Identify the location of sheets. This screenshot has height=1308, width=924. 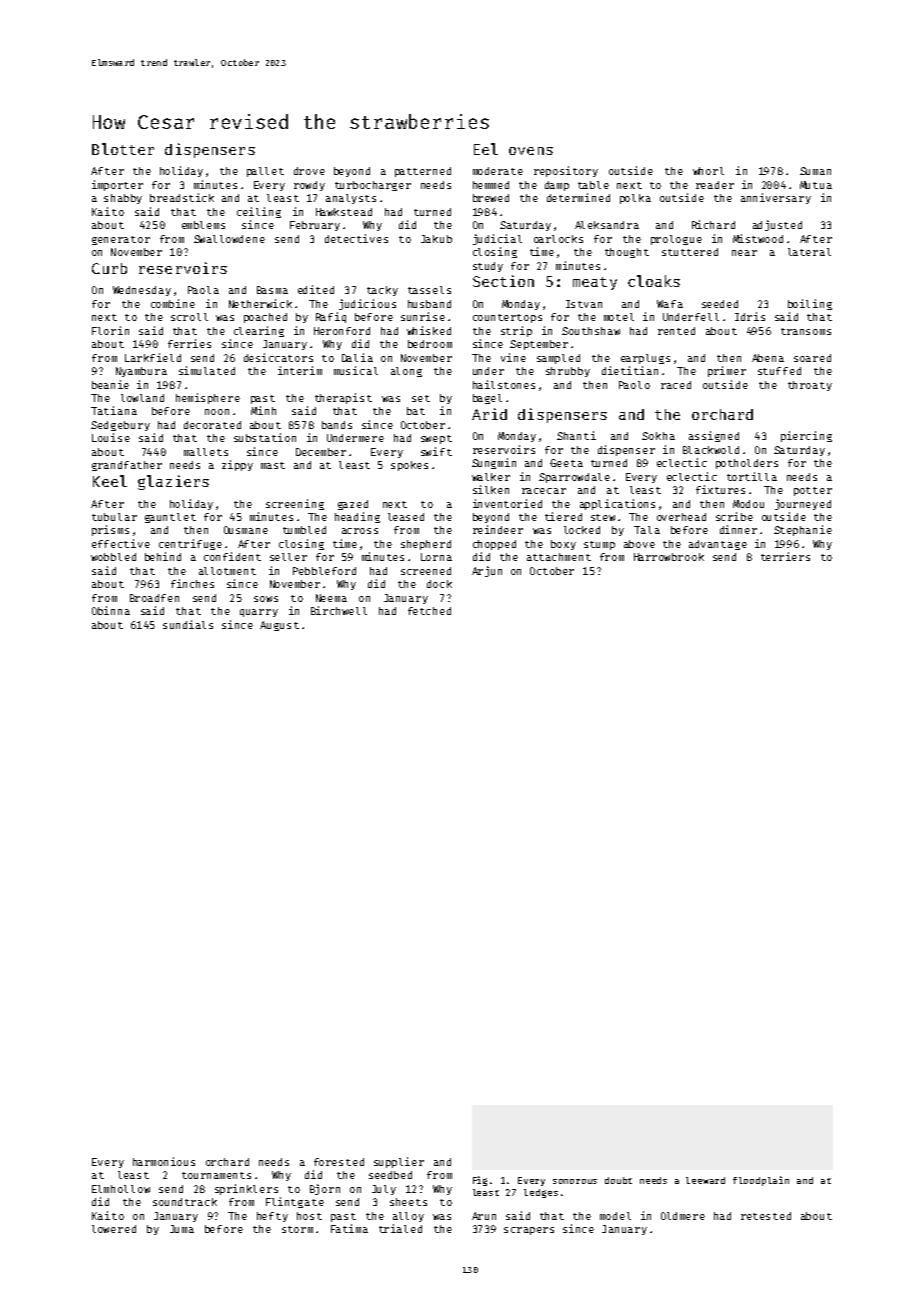
(408, 1202).
